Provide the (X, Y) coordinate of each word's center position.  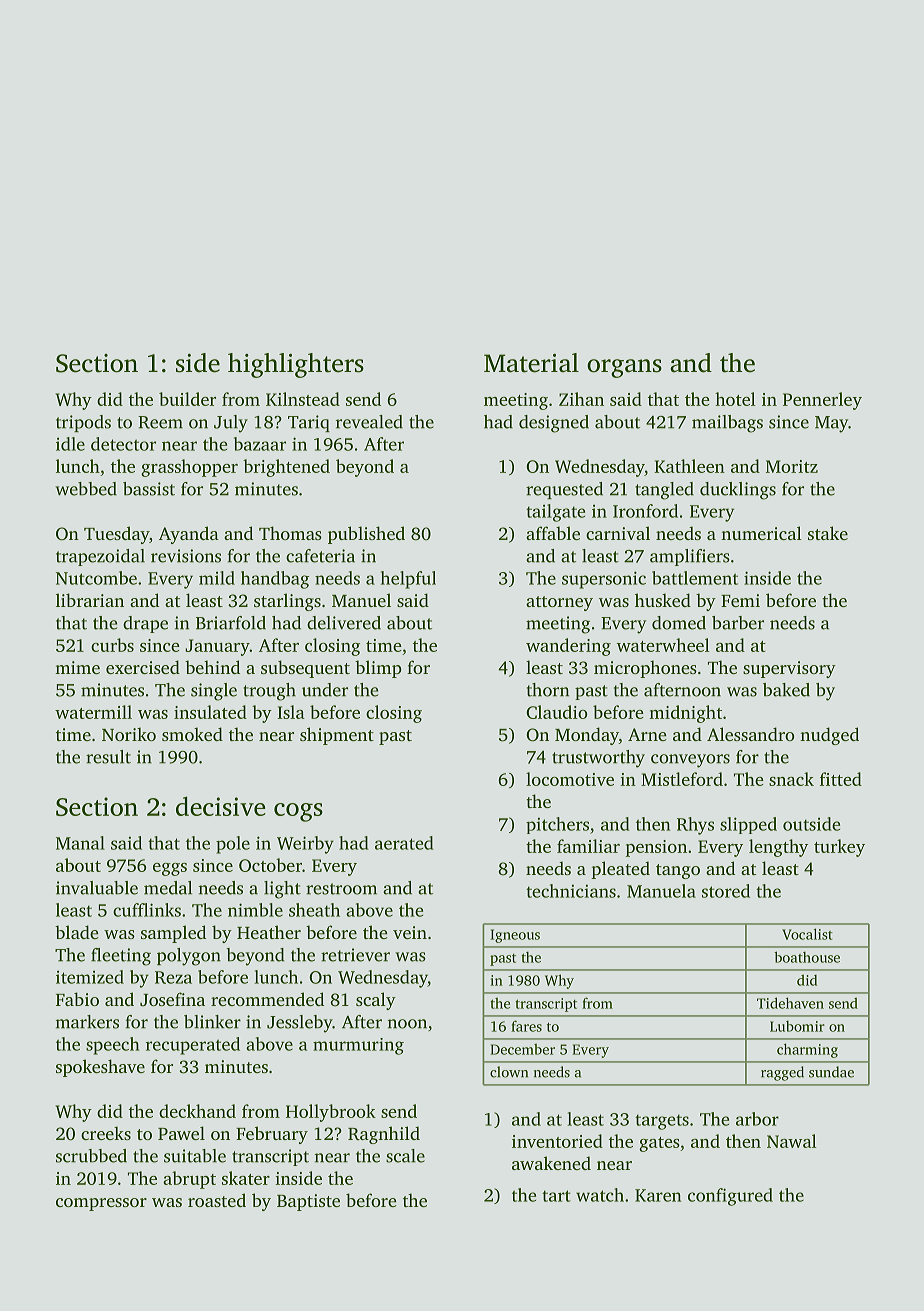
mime (77, 667)
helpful (408, 580)
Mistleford (682, 779)
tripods (83, 423)
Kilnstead (303, 399)
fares (526, 1026)
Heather (269, 932)
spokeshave (100, 1068)
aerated (404, 843)
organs (624, 368)
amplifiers (690, 557)
